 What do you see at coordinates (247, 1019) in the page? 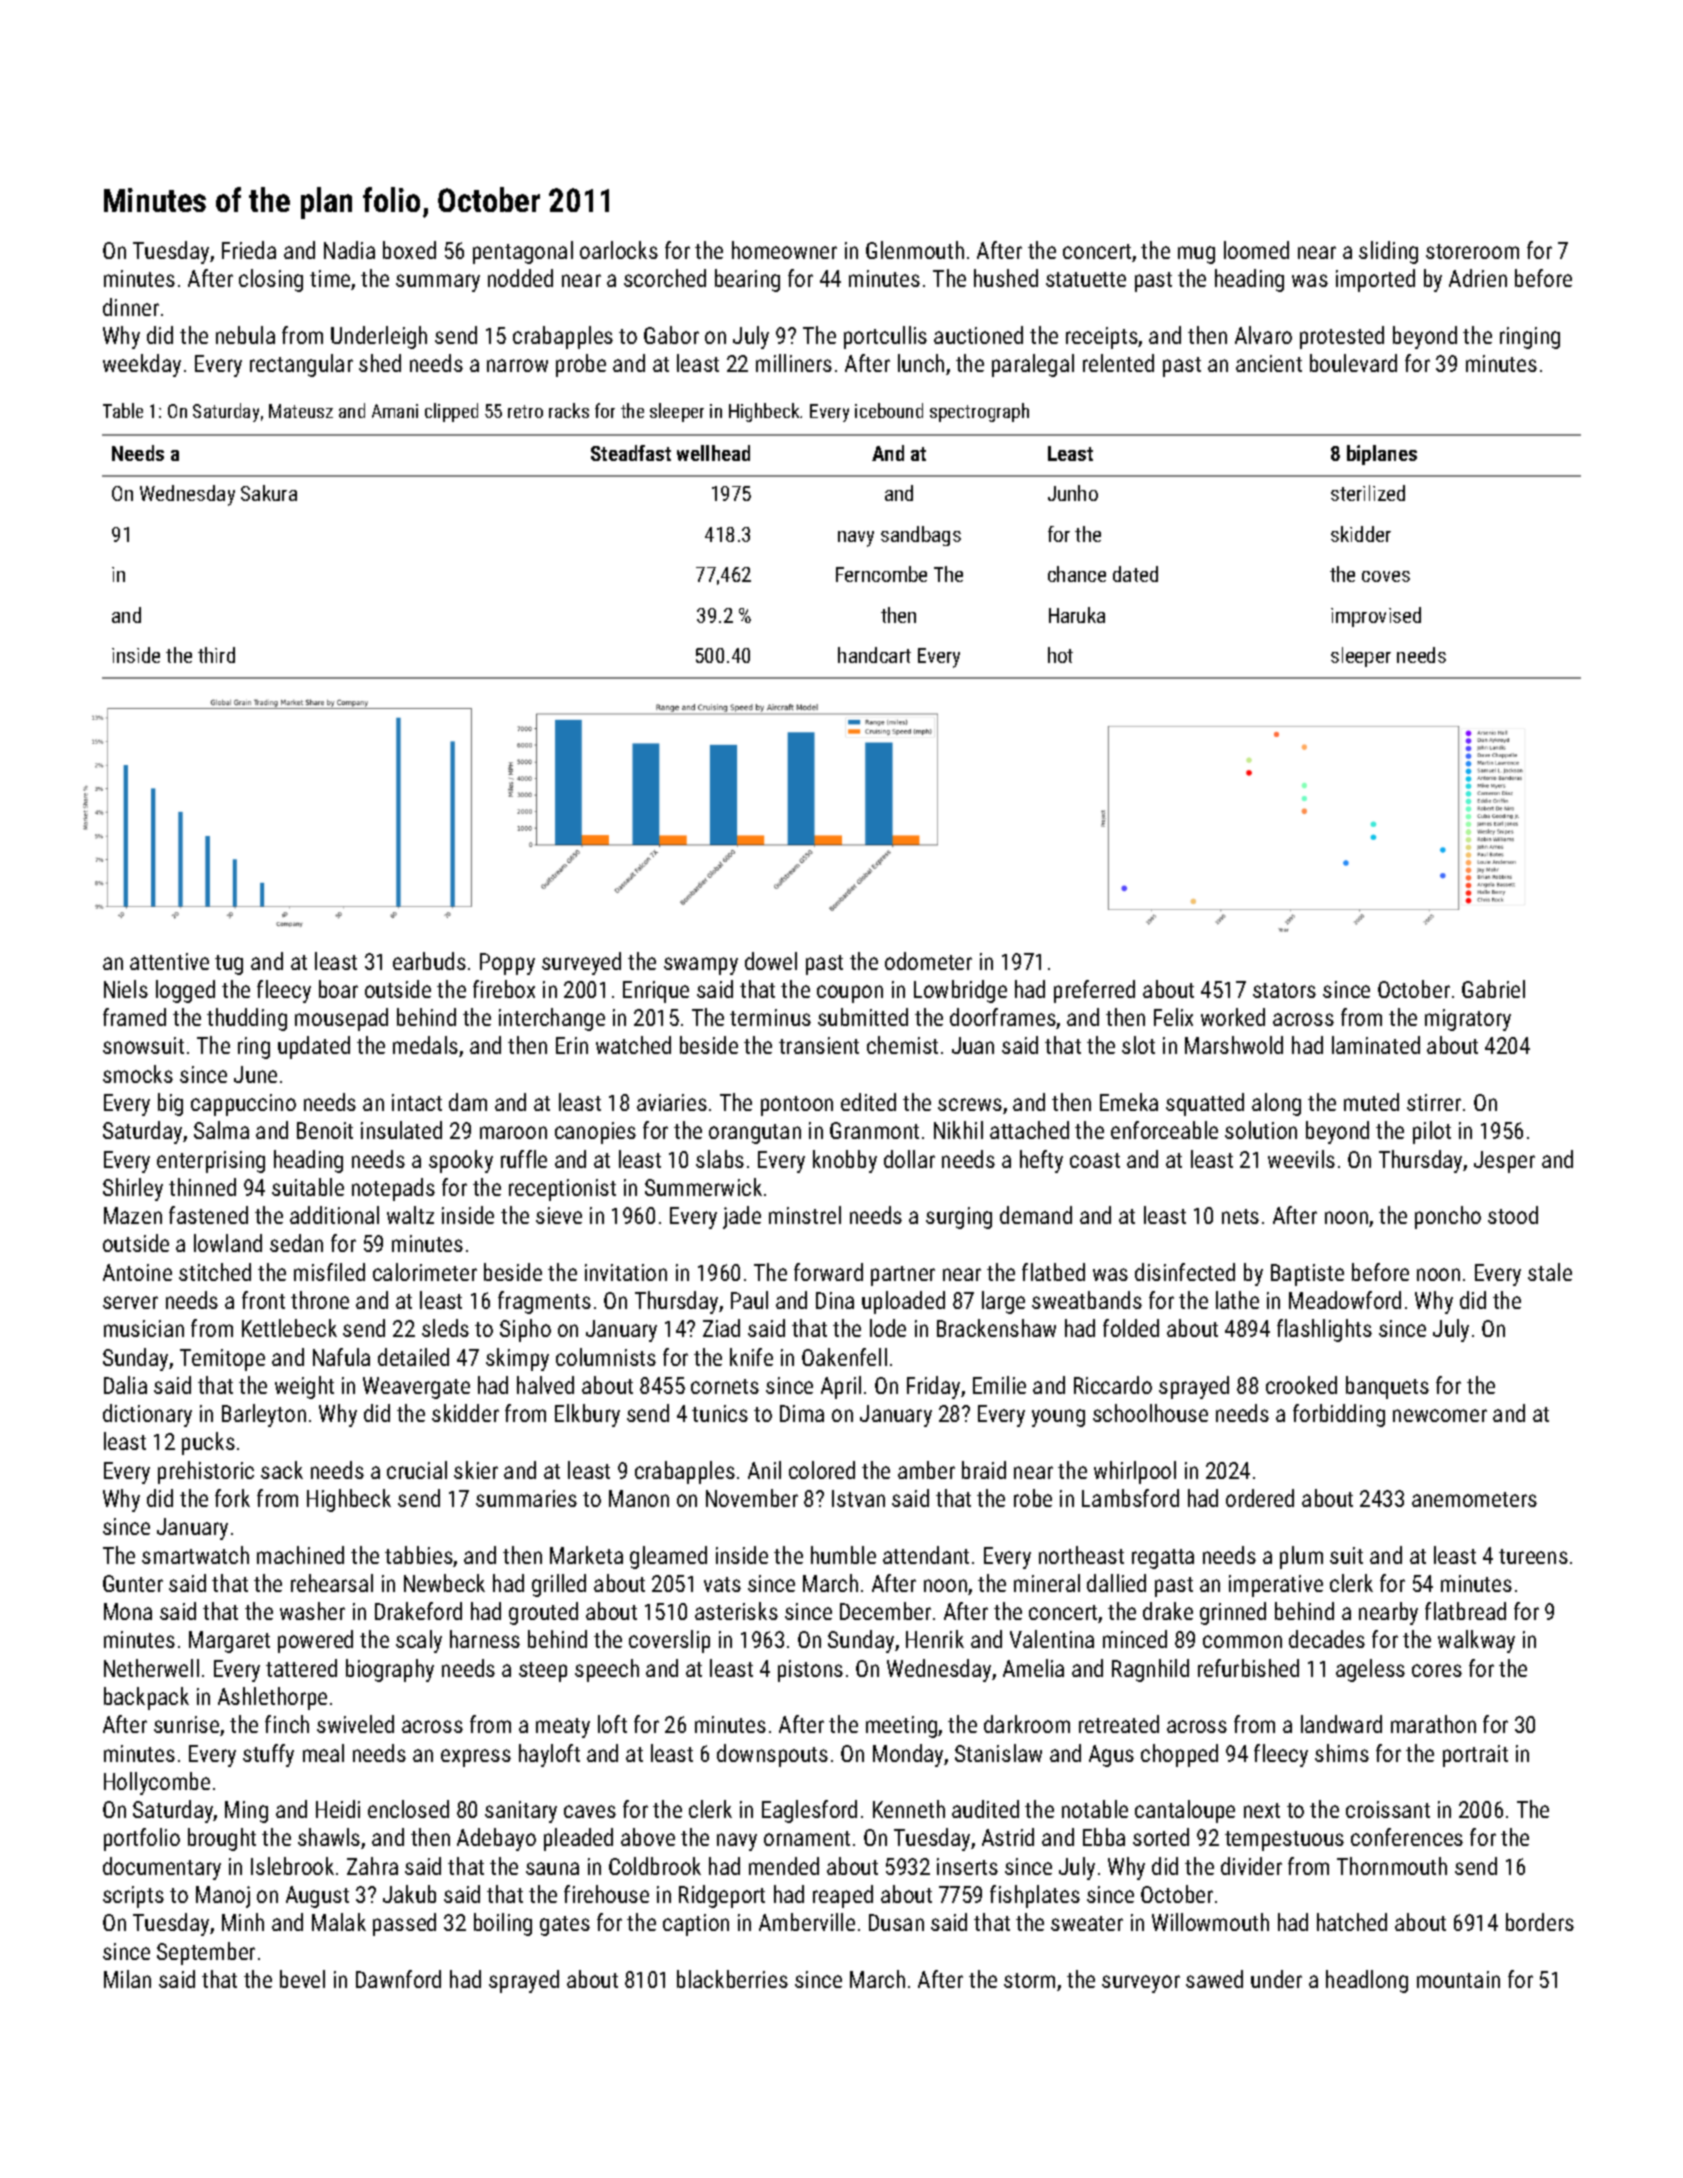
I see `thudding` at bounding box center [247, 1019].
